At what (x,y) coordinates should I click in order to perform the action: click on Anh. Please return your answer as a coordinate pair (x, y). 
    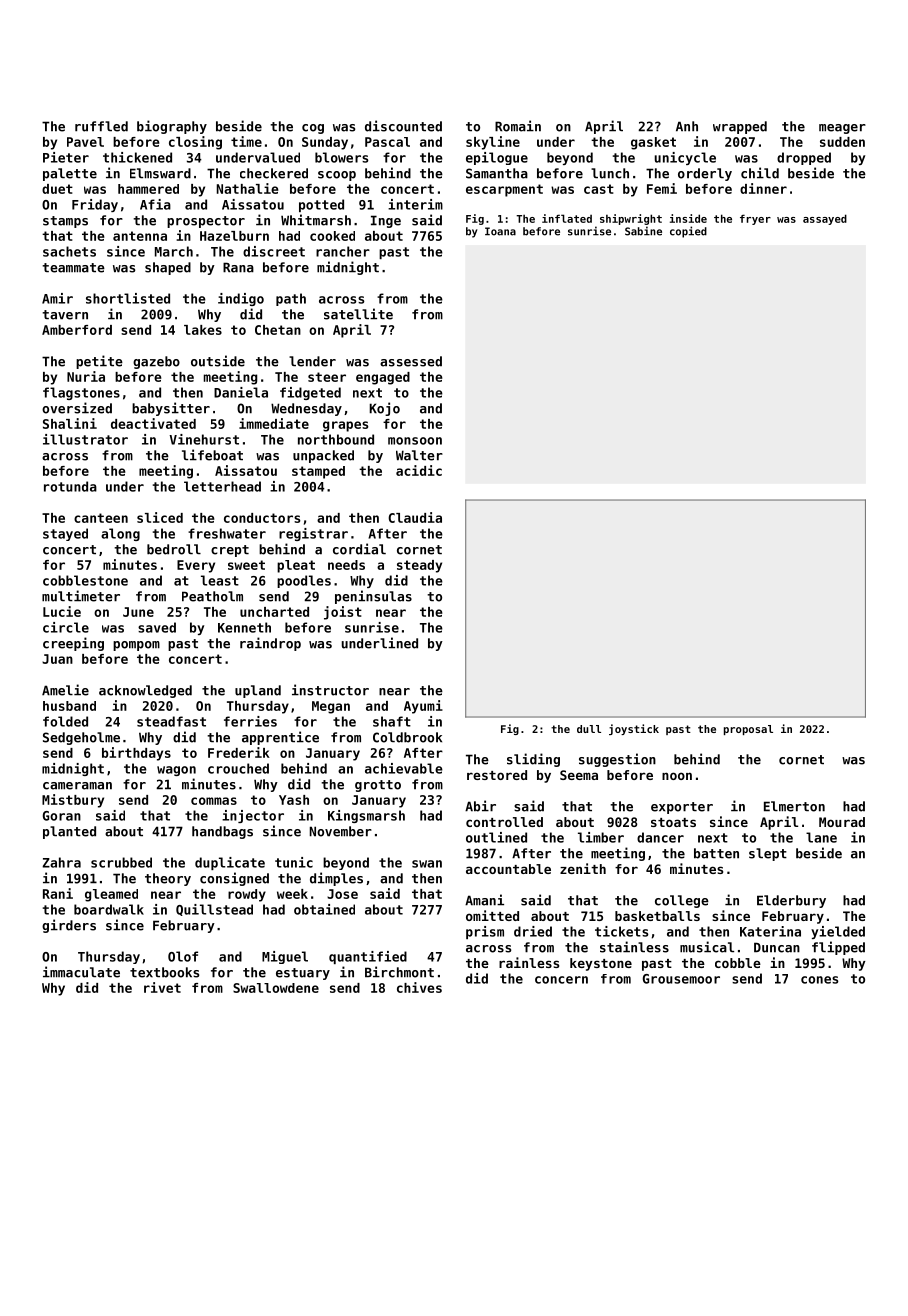
    Looking at the image, I should click on (687, 126).
